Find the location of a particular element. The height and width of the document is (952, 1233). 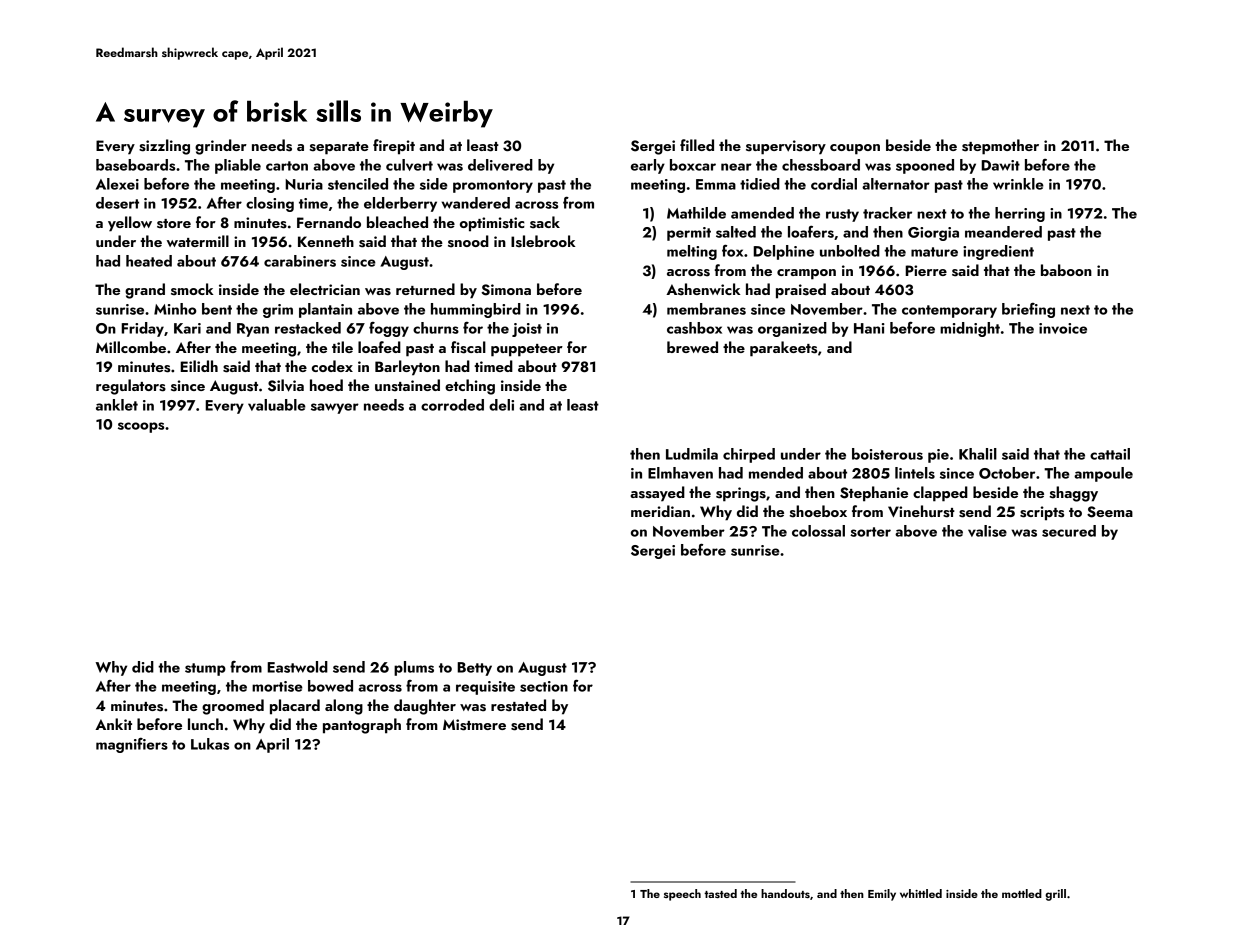

Ankit is located at coordinates (113, 724).
